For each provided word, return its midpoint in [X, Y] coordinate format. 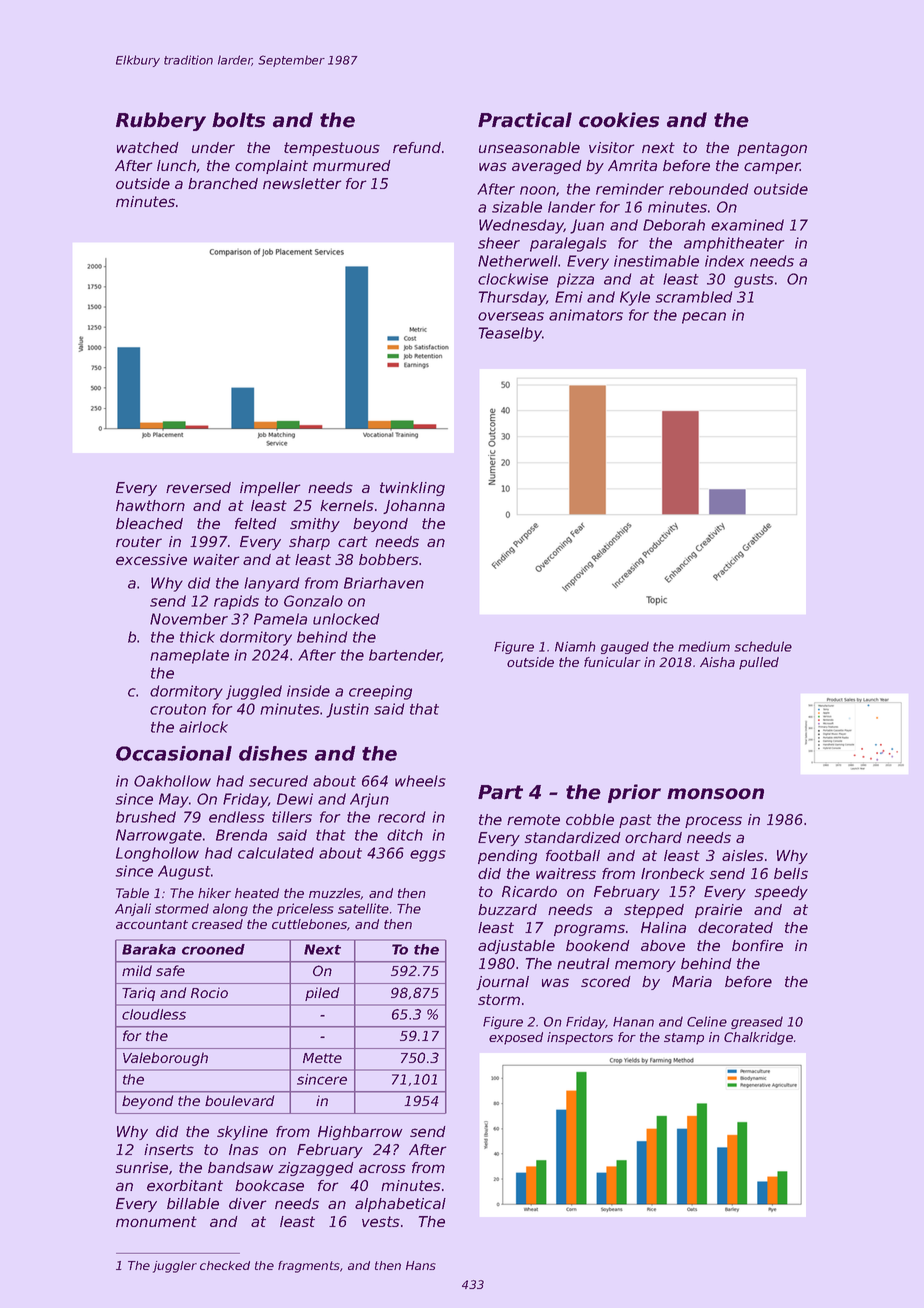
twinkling [412, 489]
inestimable [656, 261]
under [213, 147]
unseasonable [529, 147]
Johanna [414, 507]
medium [704, 646]
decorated [735, 927]
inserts [169, 1149]
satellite [363, 908]
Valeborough [165, 1059]
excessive [151, 559]
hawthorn [150, 505]
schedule [763, 646]
